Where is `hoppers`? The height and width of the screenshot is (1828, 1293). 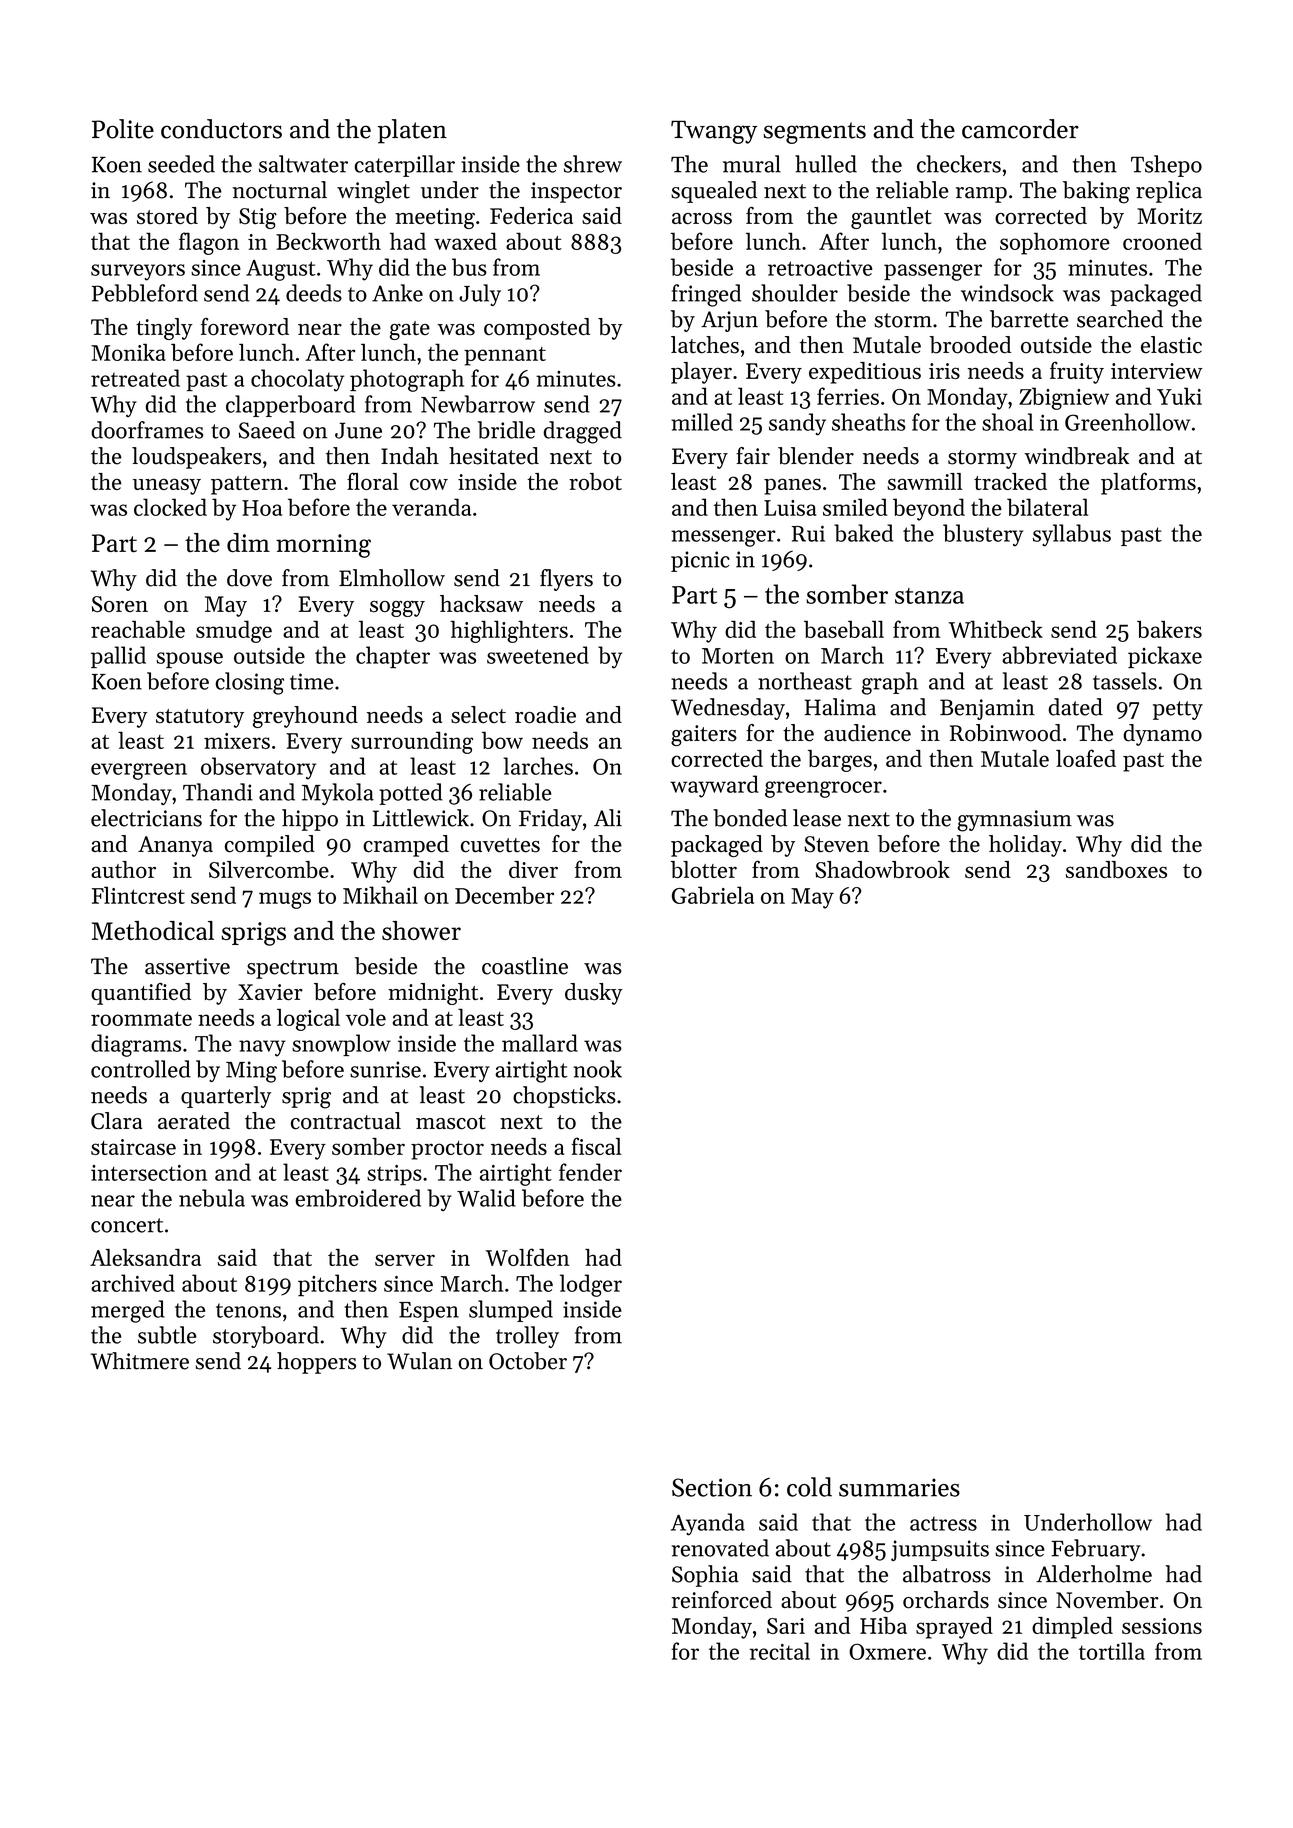 hoppers is located at coordinates (316, 1363).
